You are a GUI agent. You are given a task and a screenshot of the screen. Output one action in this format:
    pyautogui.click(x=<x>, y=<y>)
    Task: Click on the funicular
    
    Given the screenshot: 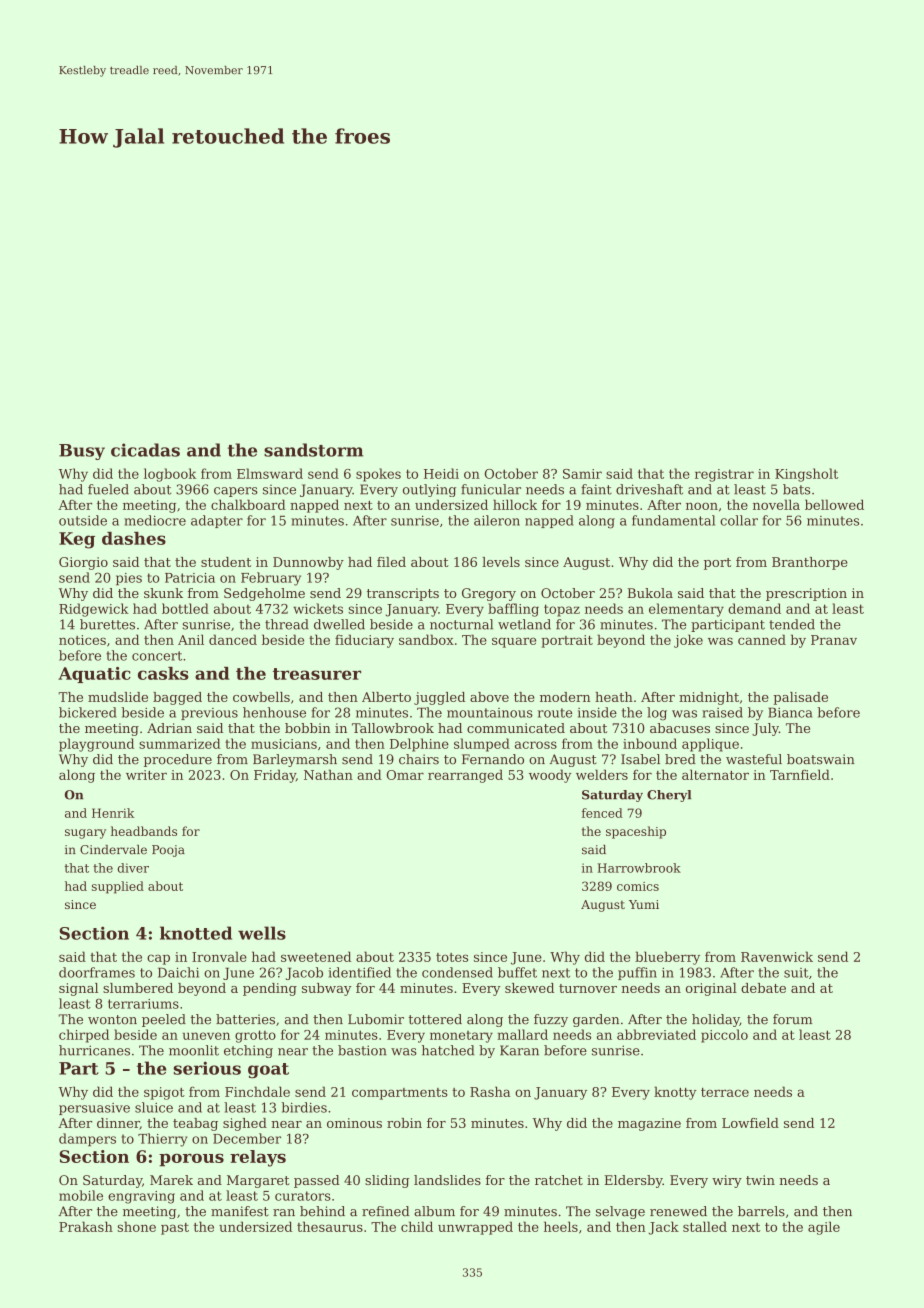 What is the action you would take?
    pyautogui.click(x=491, y=489)
